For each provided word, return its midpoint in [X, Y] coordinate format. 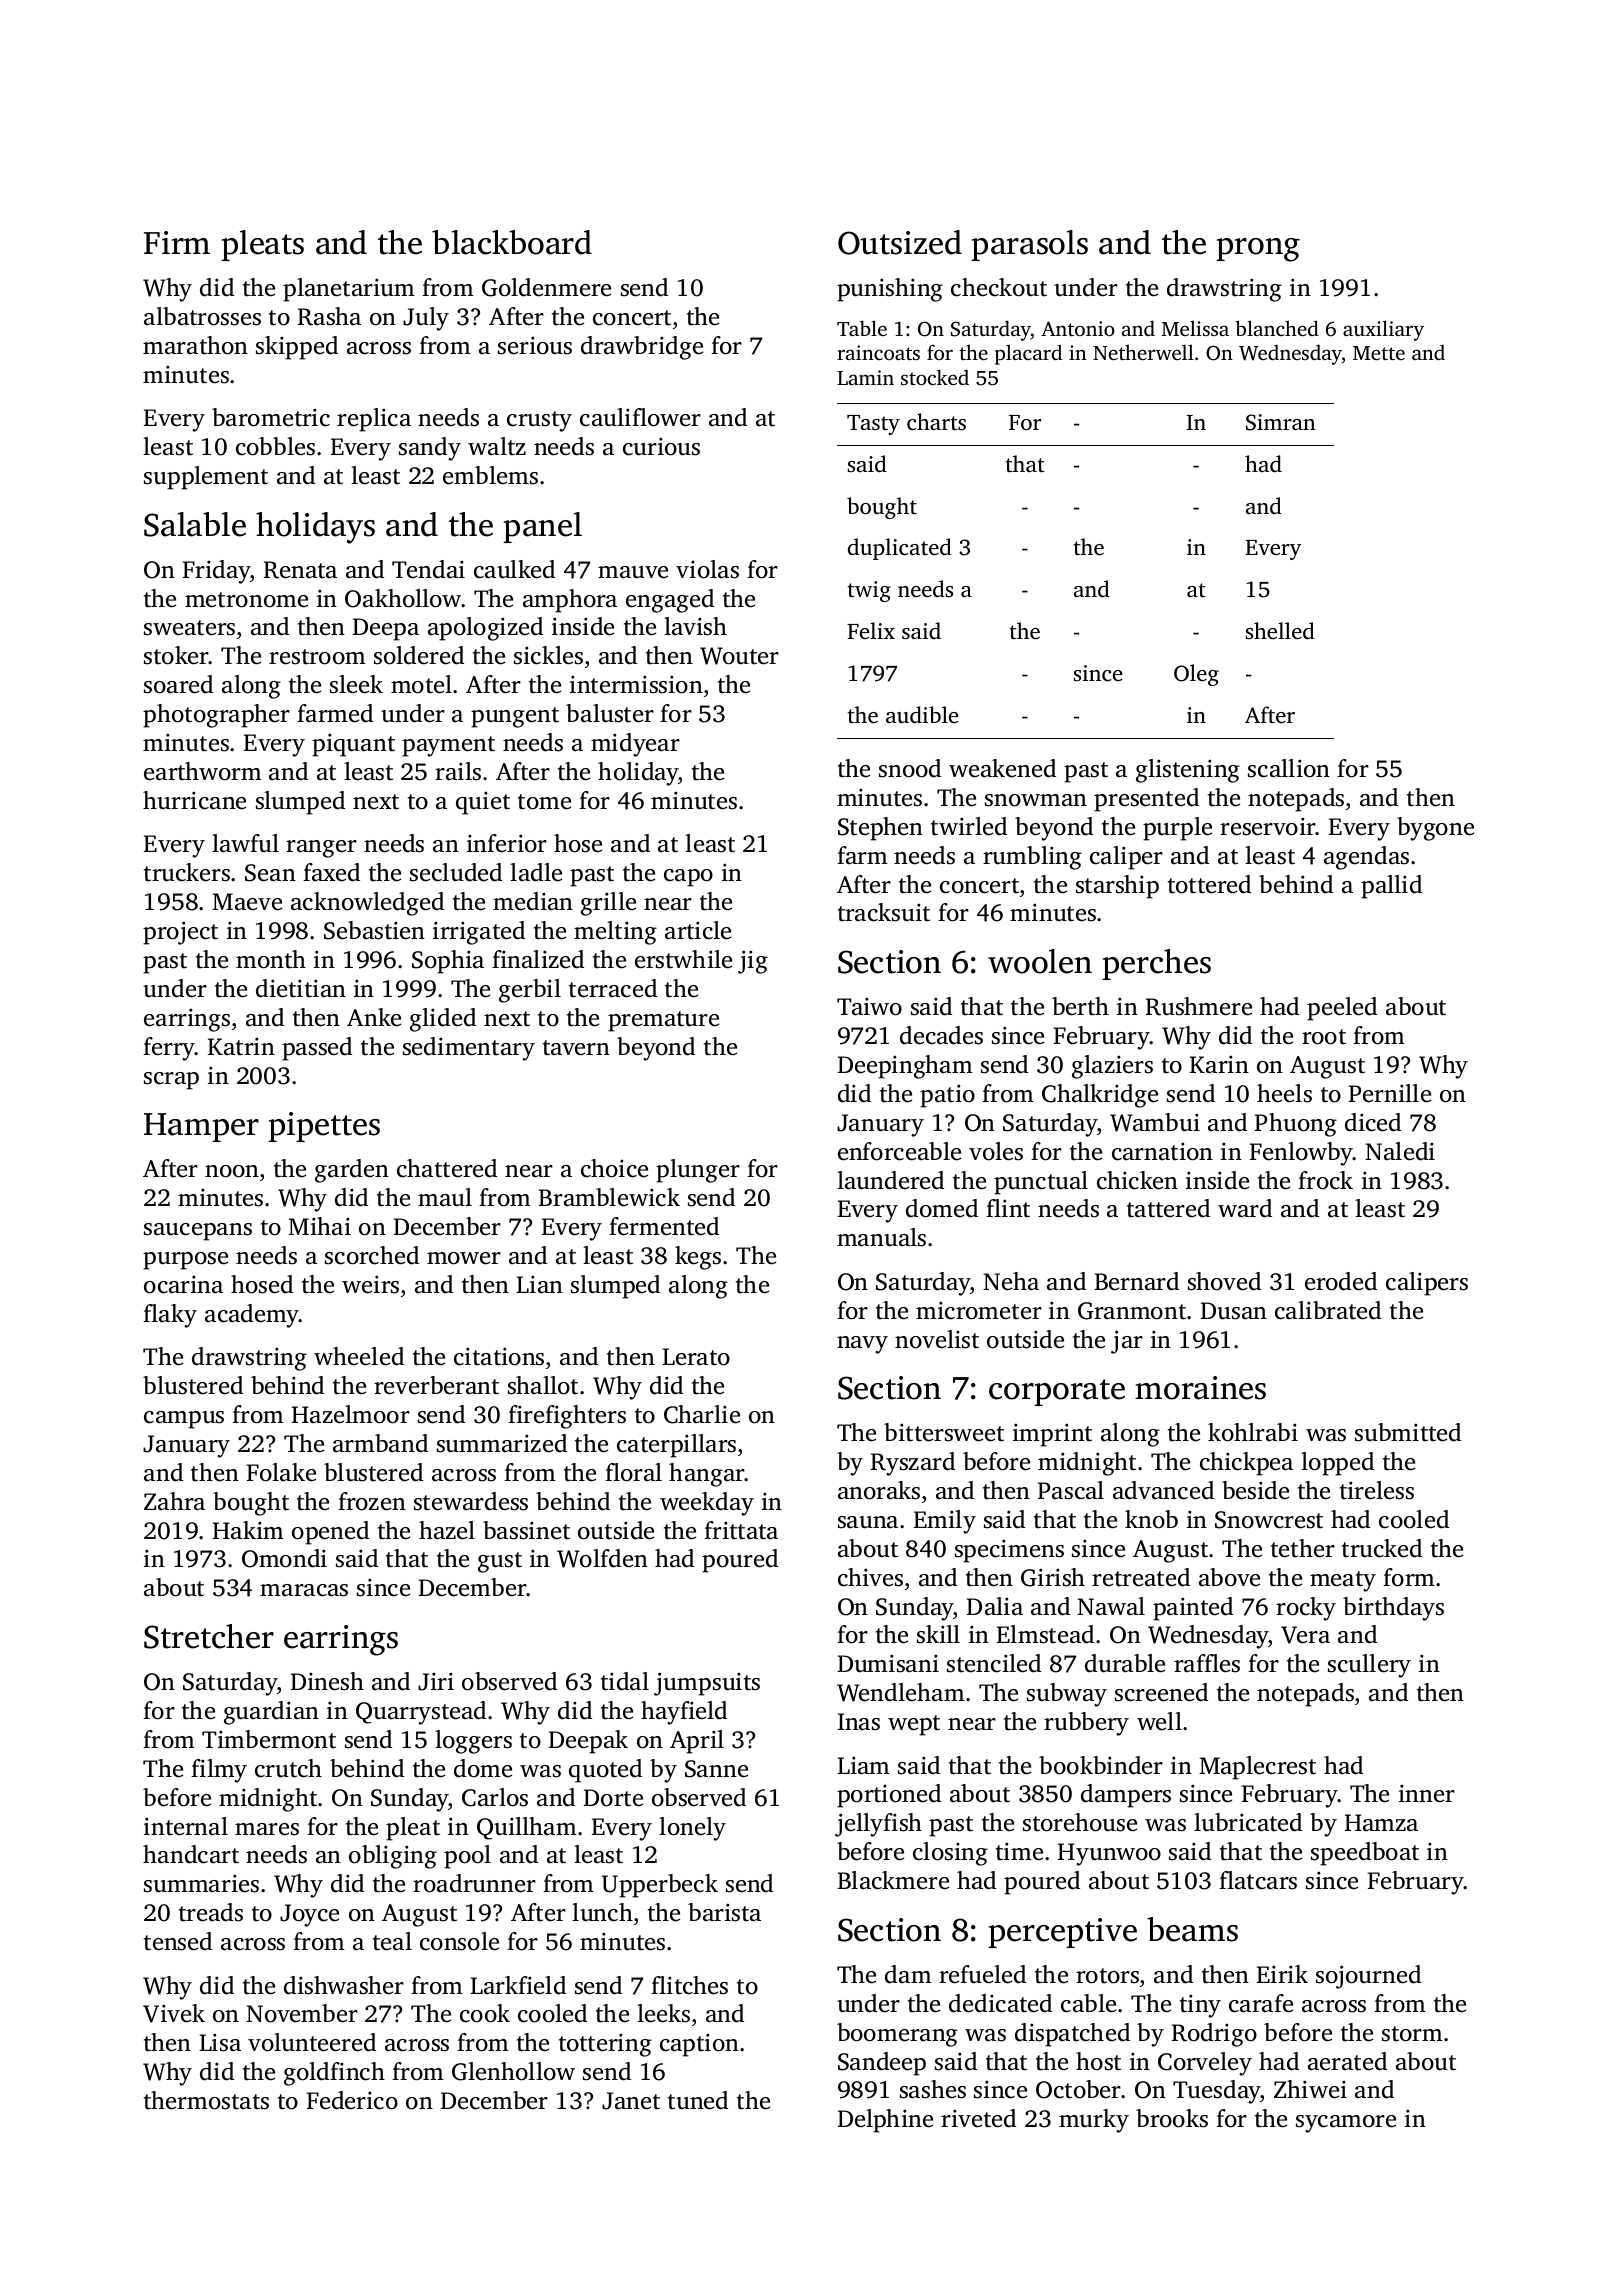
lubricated [1248, 1822]
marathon [195, 345]
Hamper [201, 1127]
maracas [304, 1590]
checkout [999, 287]
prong [1258, 250]
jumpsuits [707, 1684]
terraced [613, 988]
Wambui [1155, 1122]
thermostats [206, 2100]
